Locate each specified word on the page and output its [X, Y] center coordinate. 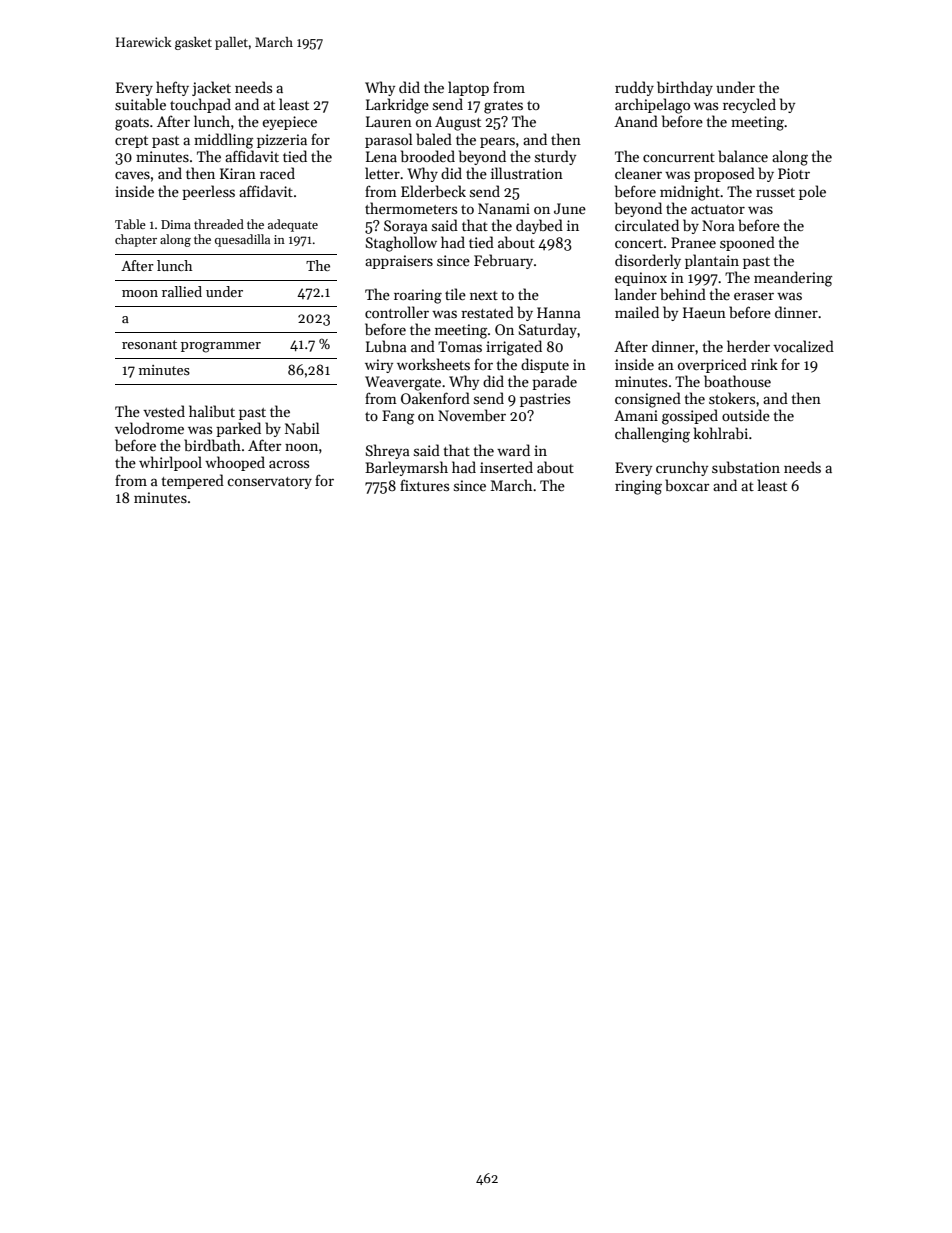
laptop [468, 88]
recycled [749, 105]
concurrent [679, 157]
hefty [172, 88]
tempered [193, 481]
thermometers [411, 208]
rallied [182, 291]
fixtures [424, 485]
